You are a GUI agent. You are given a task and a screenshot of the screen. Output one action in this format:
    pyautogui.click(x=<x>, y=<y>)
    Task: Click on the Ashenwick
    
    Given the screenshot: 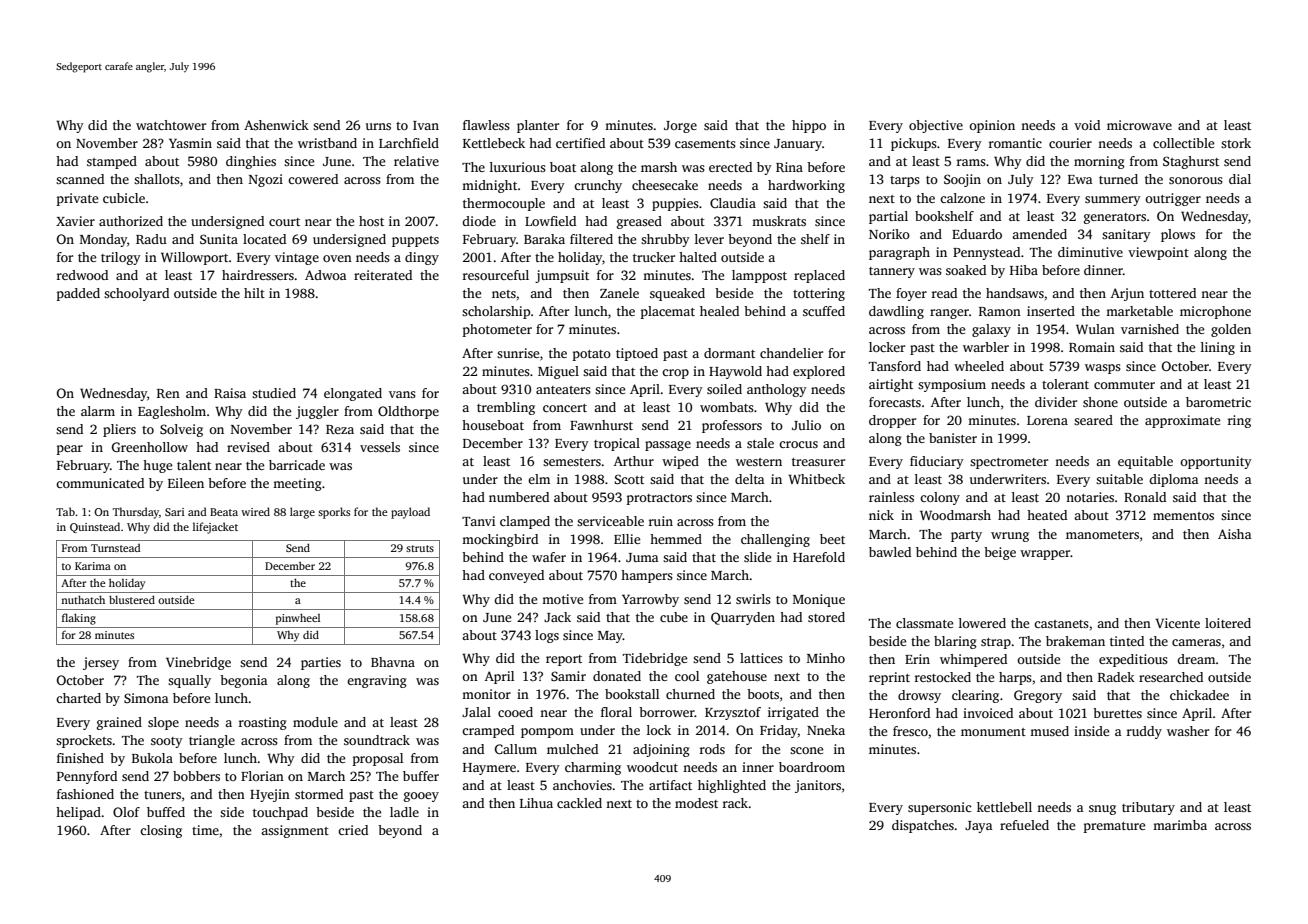 What is the action you would take?
    pyautogui.click(x=276, y=125)
